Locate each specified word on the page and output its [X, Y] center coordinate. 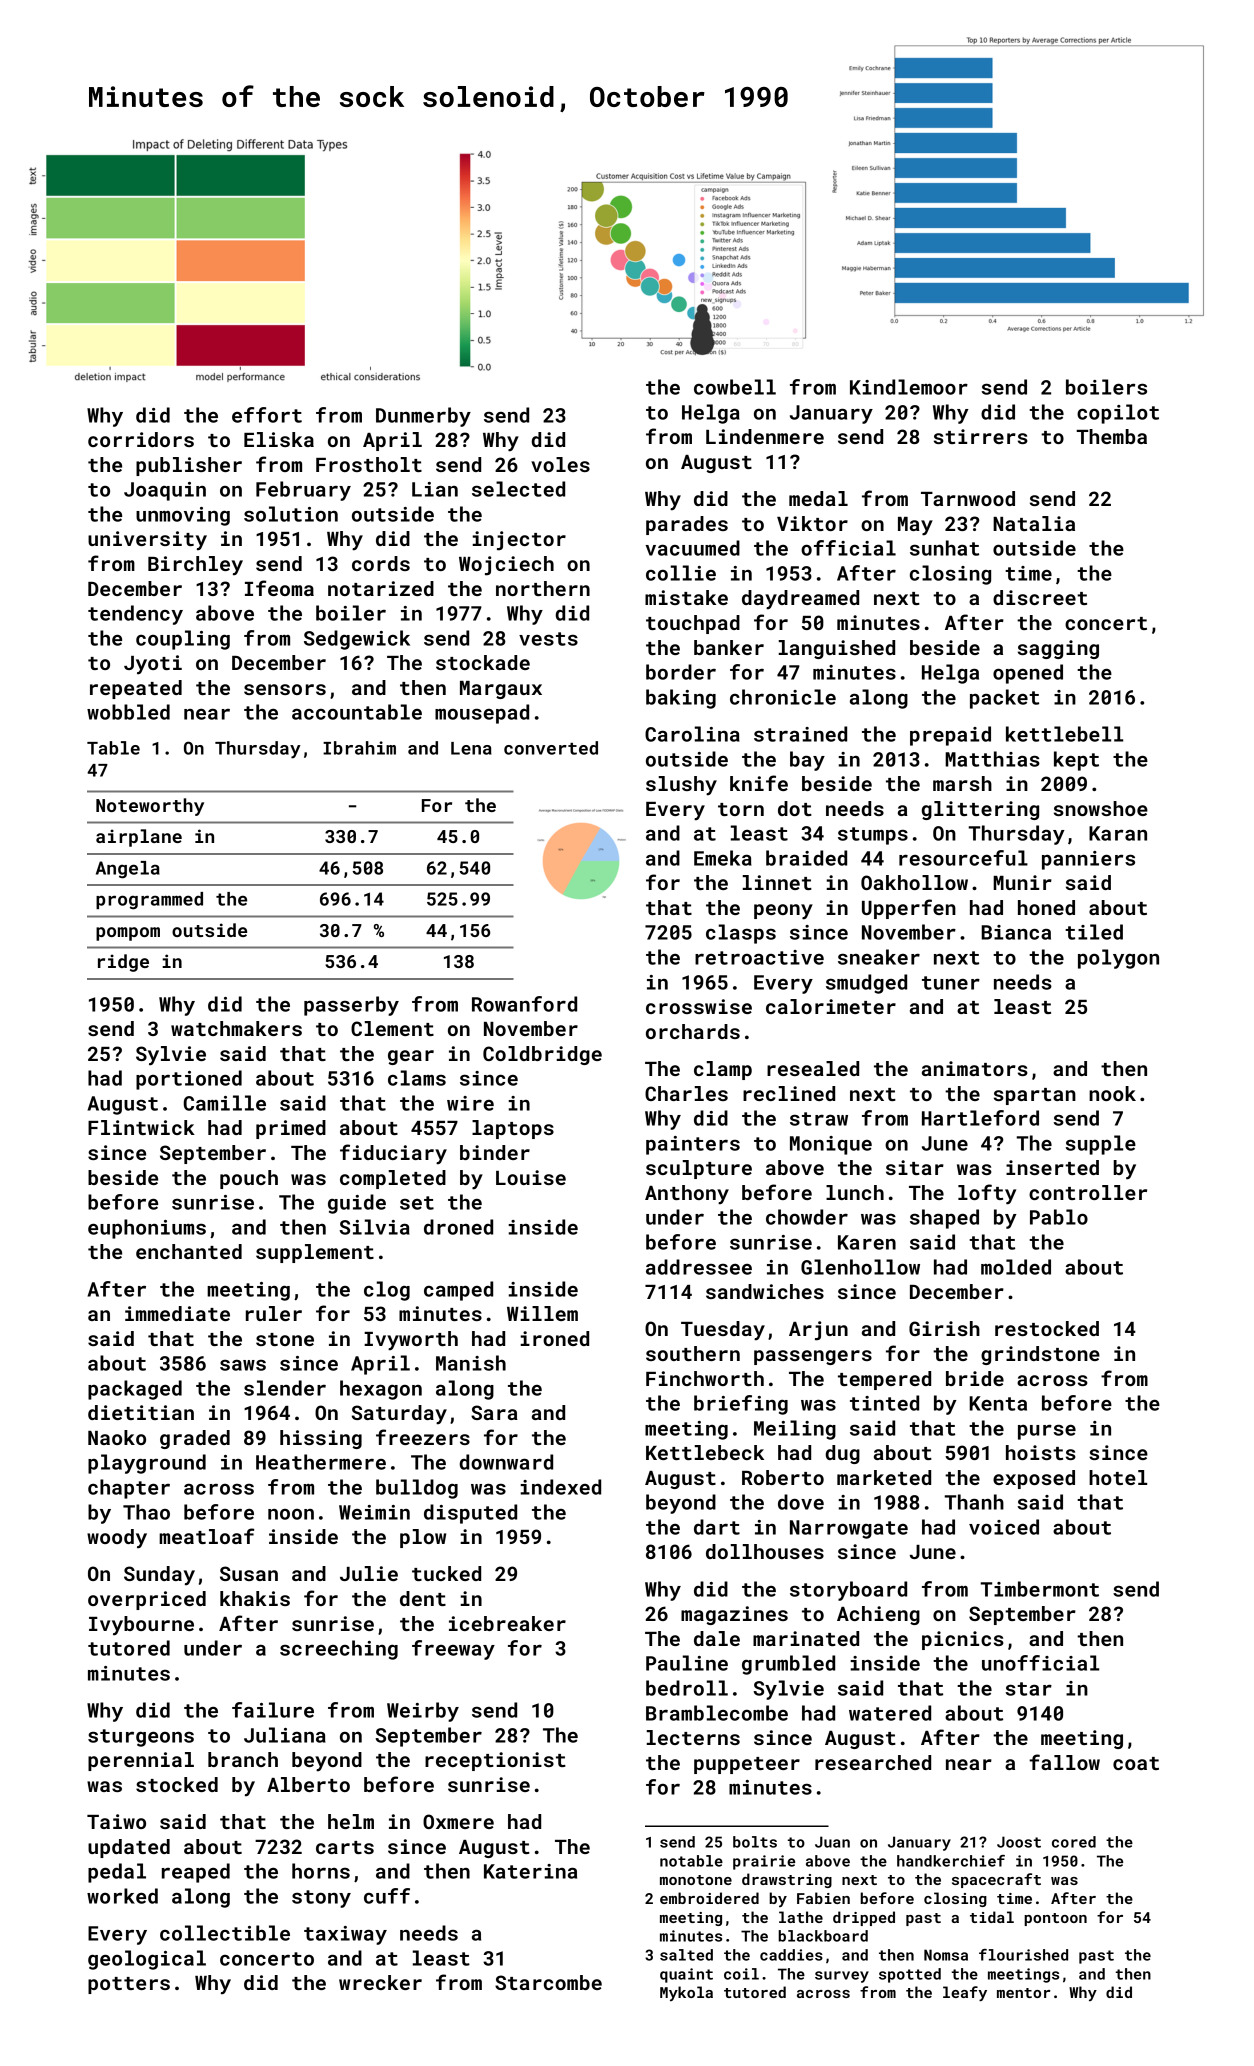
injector [519, 541]
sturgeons [141, 1738]
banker [729, 647]
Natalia [1034, 523]
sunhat [944, 548]
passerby [351, 1006]
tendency [135, 615]
